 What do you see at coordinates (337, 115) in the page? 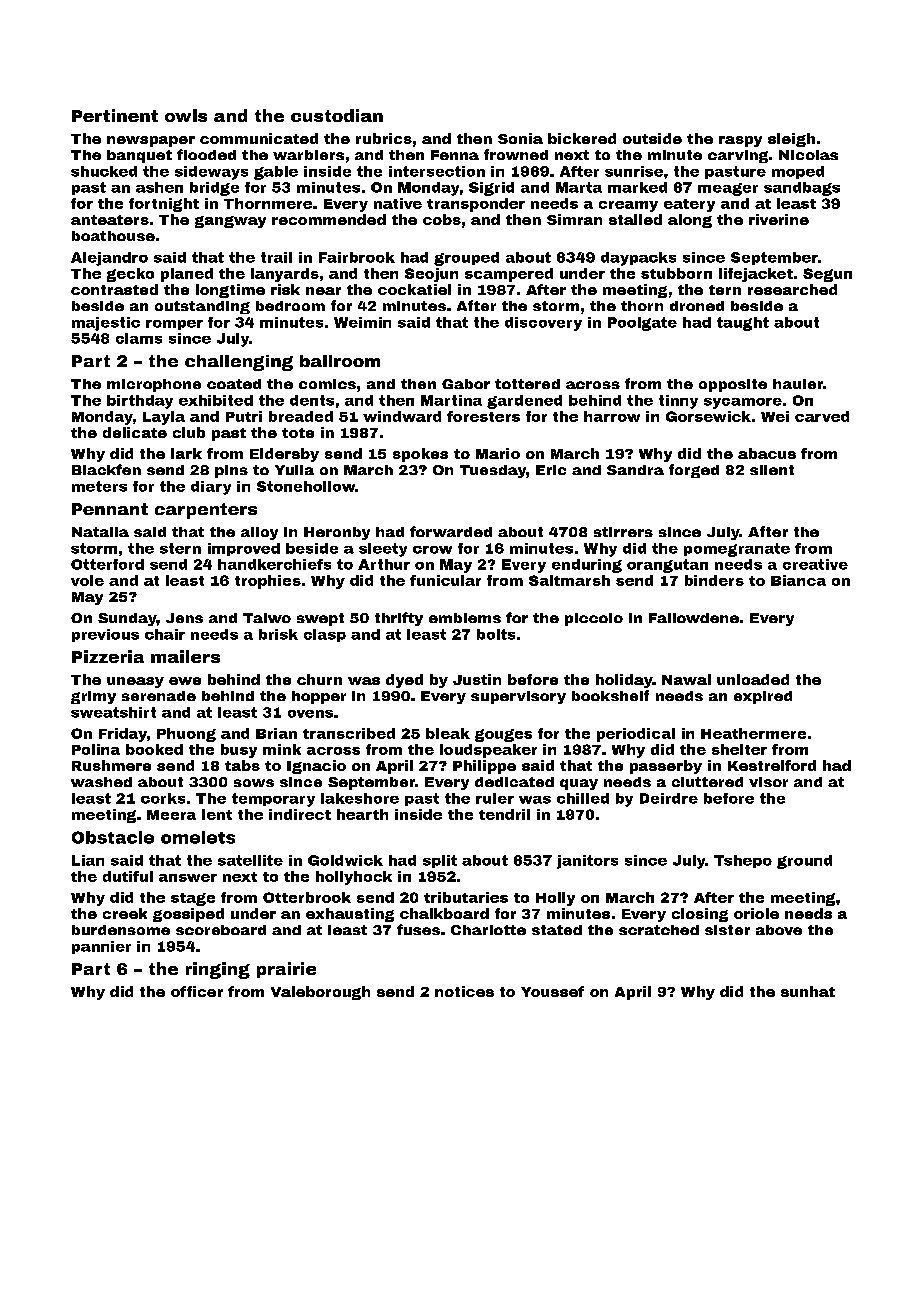
I see `custodian` at bounding box center [337, 115].
